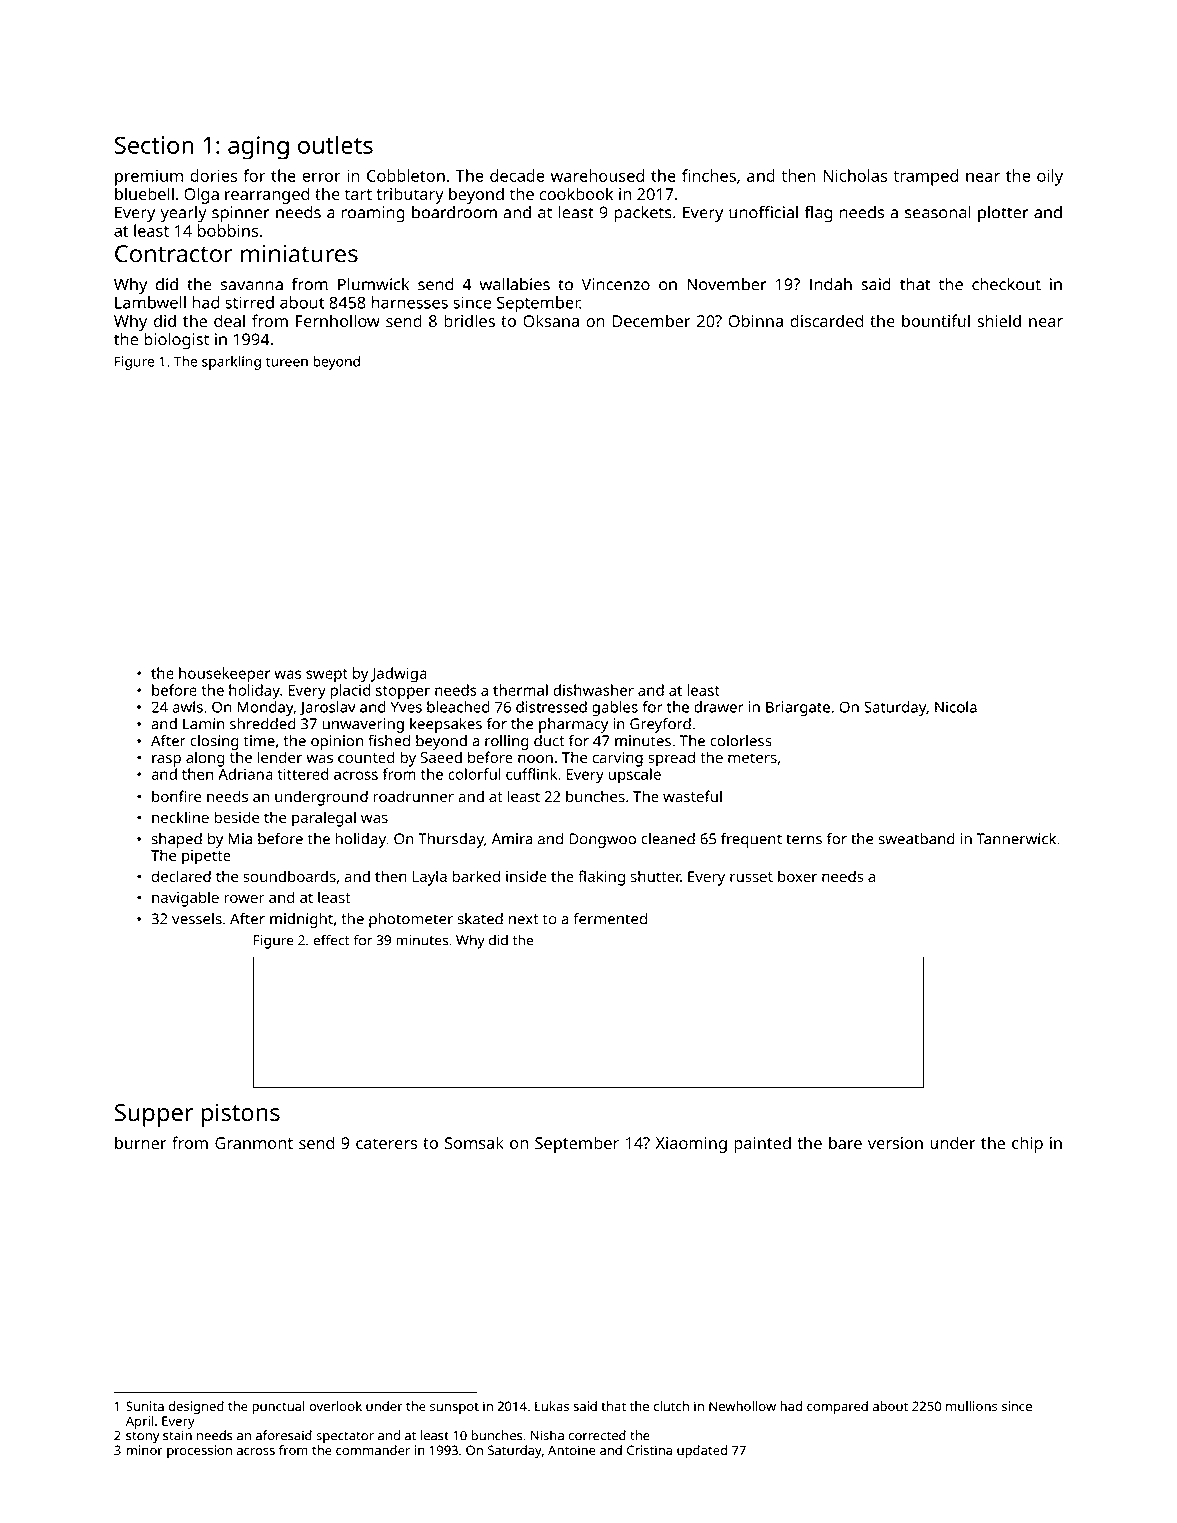 The width and height of the document is (1177, 1523). I want to click on Granmont, so click(254, 1143).
